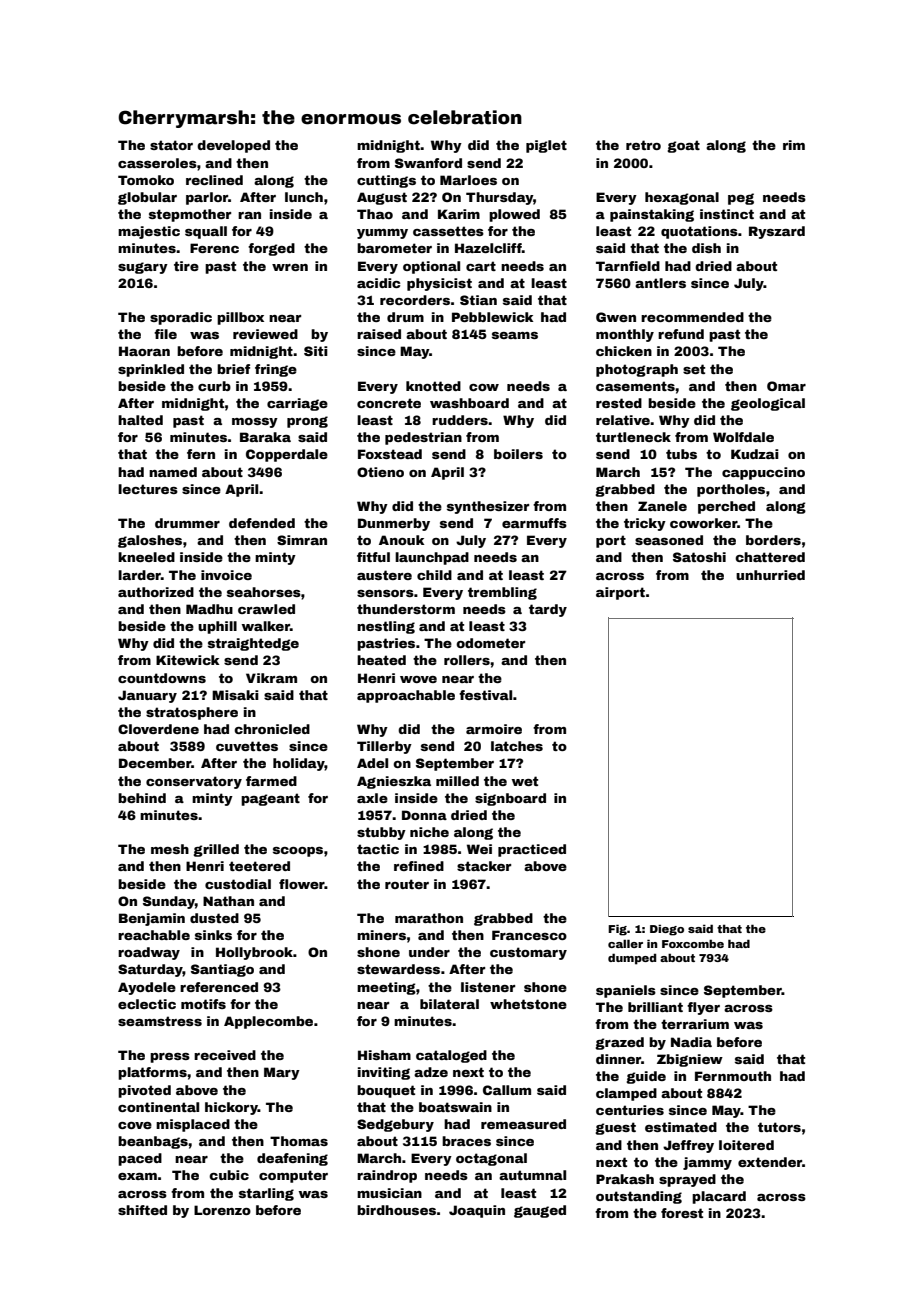 Image resolution: width=924 pixels, height=1308 pixels. Describe the element at coordinates (144, 351) in the screenshot. I see `Haoran` at that location.
